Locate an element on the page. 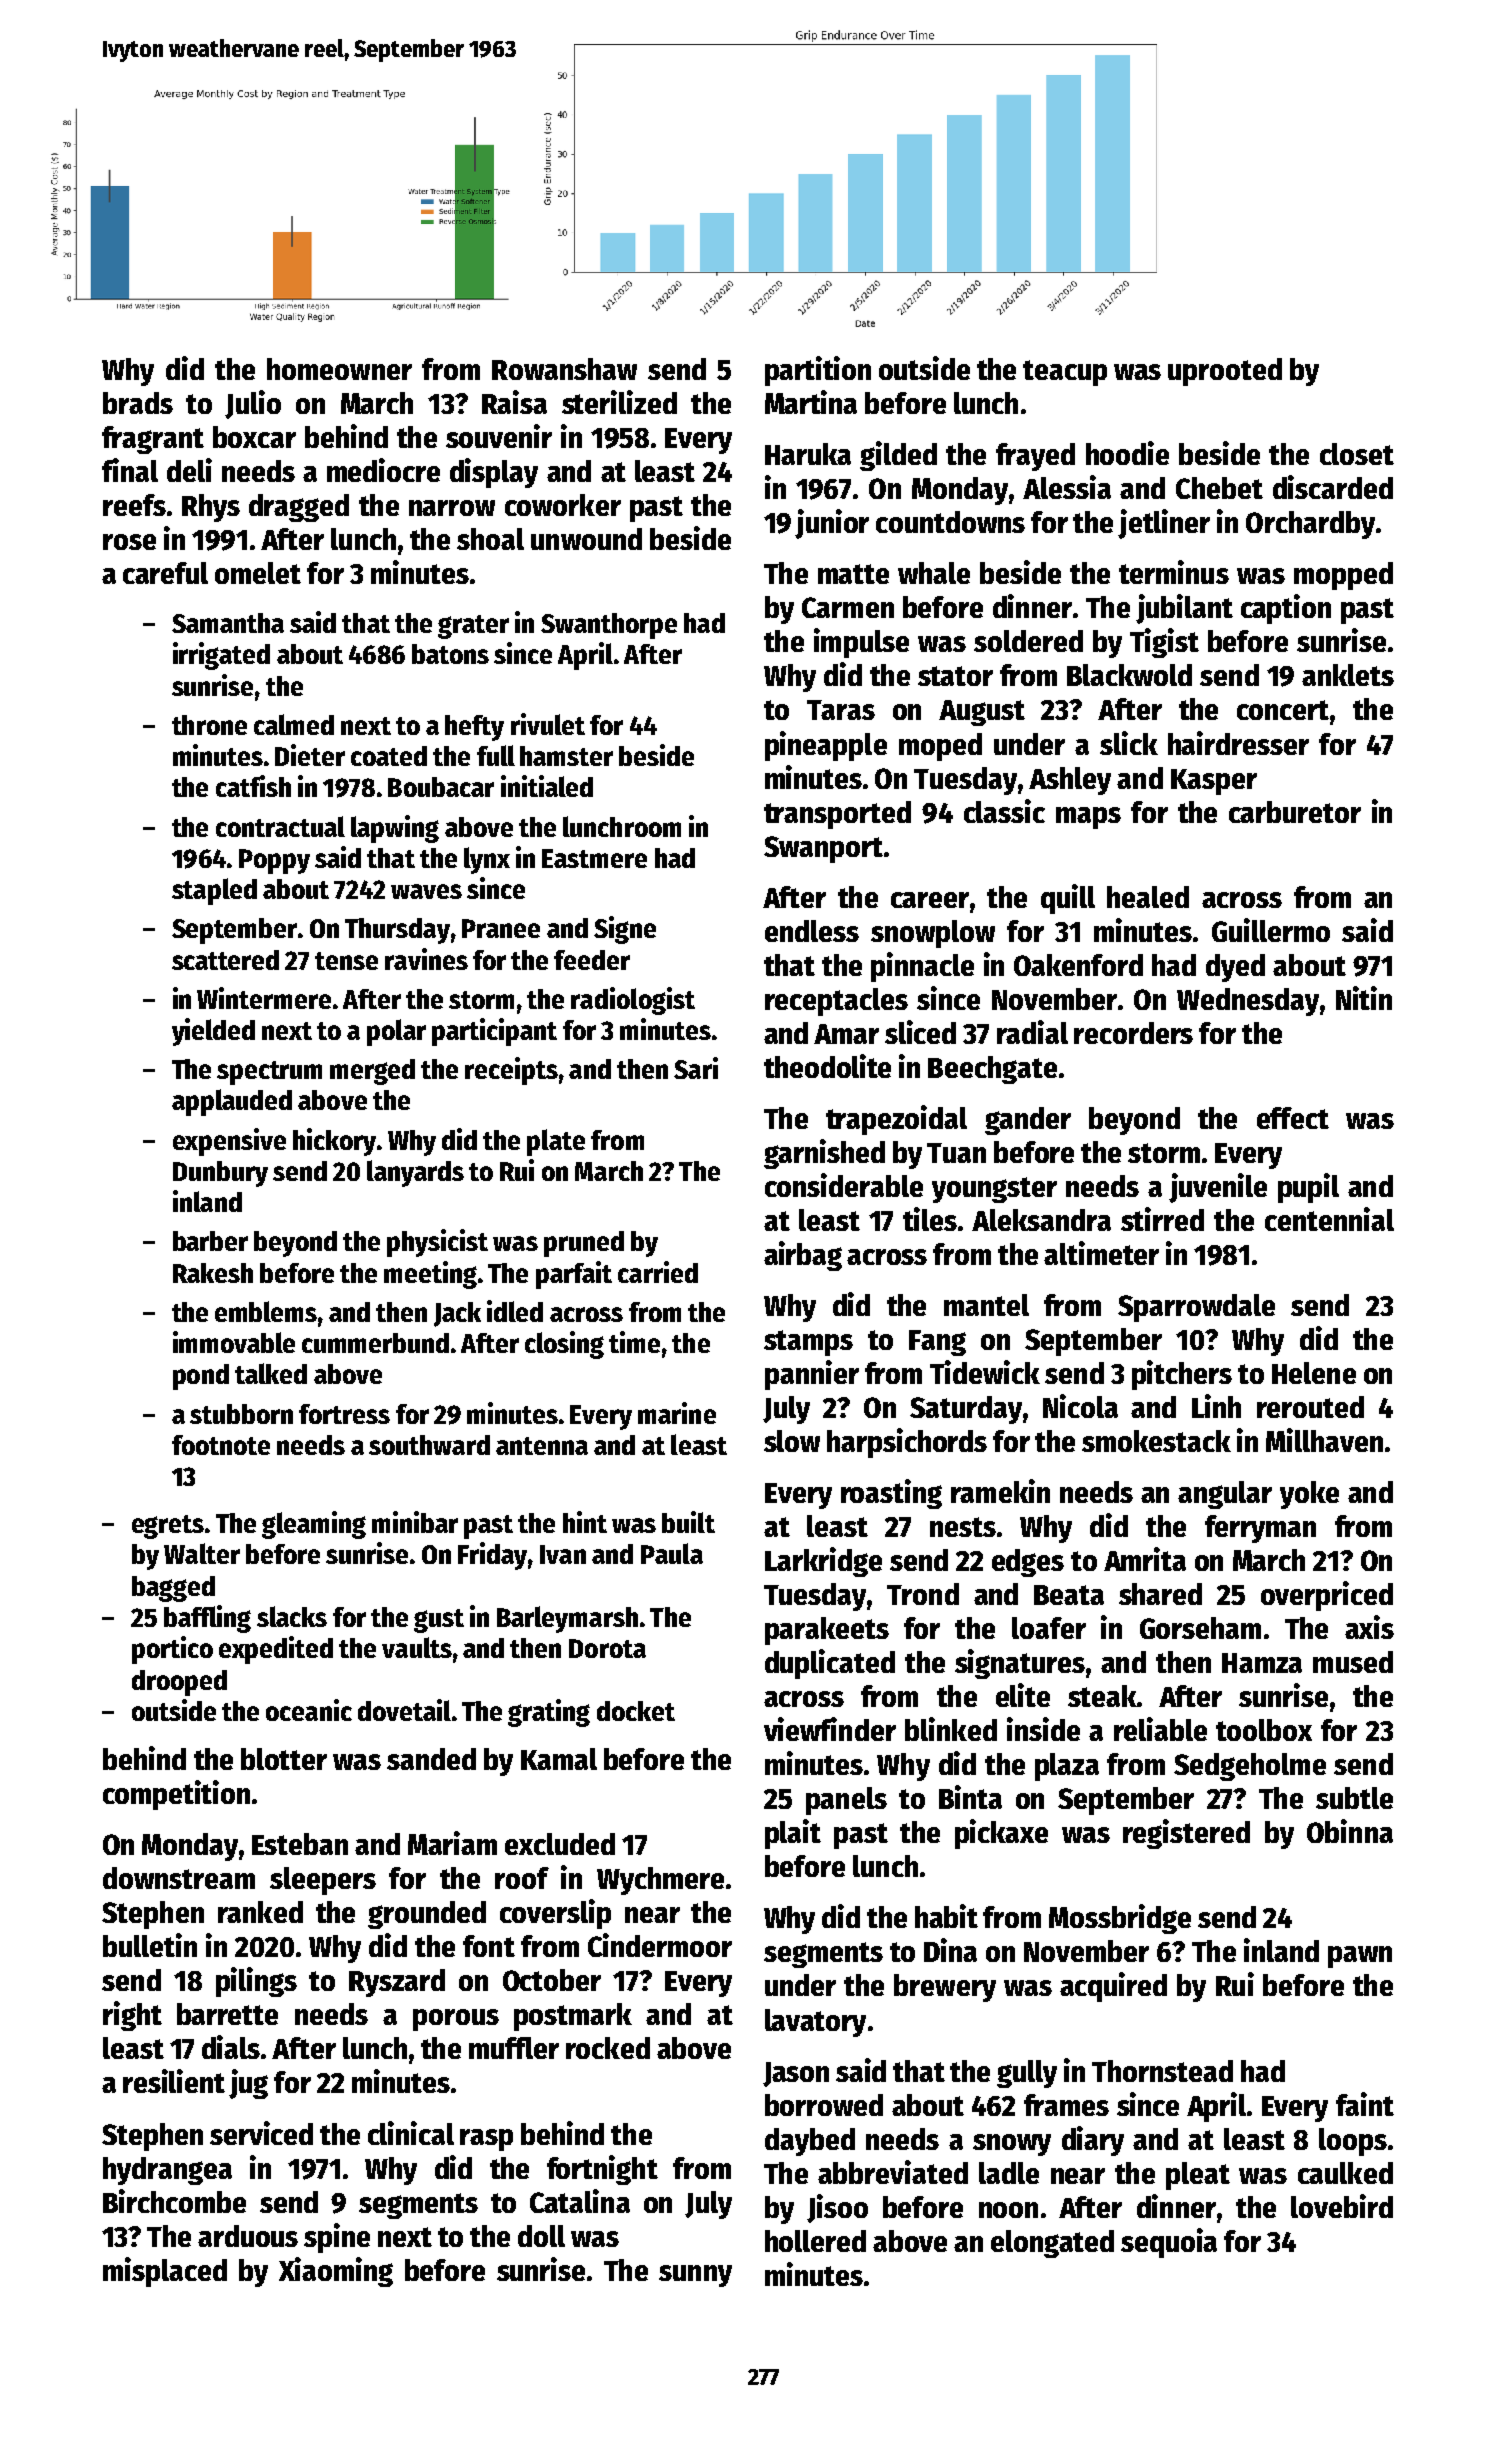 This document has height=2464, width=1496. Dieter is located at coordinates (310, 755).
